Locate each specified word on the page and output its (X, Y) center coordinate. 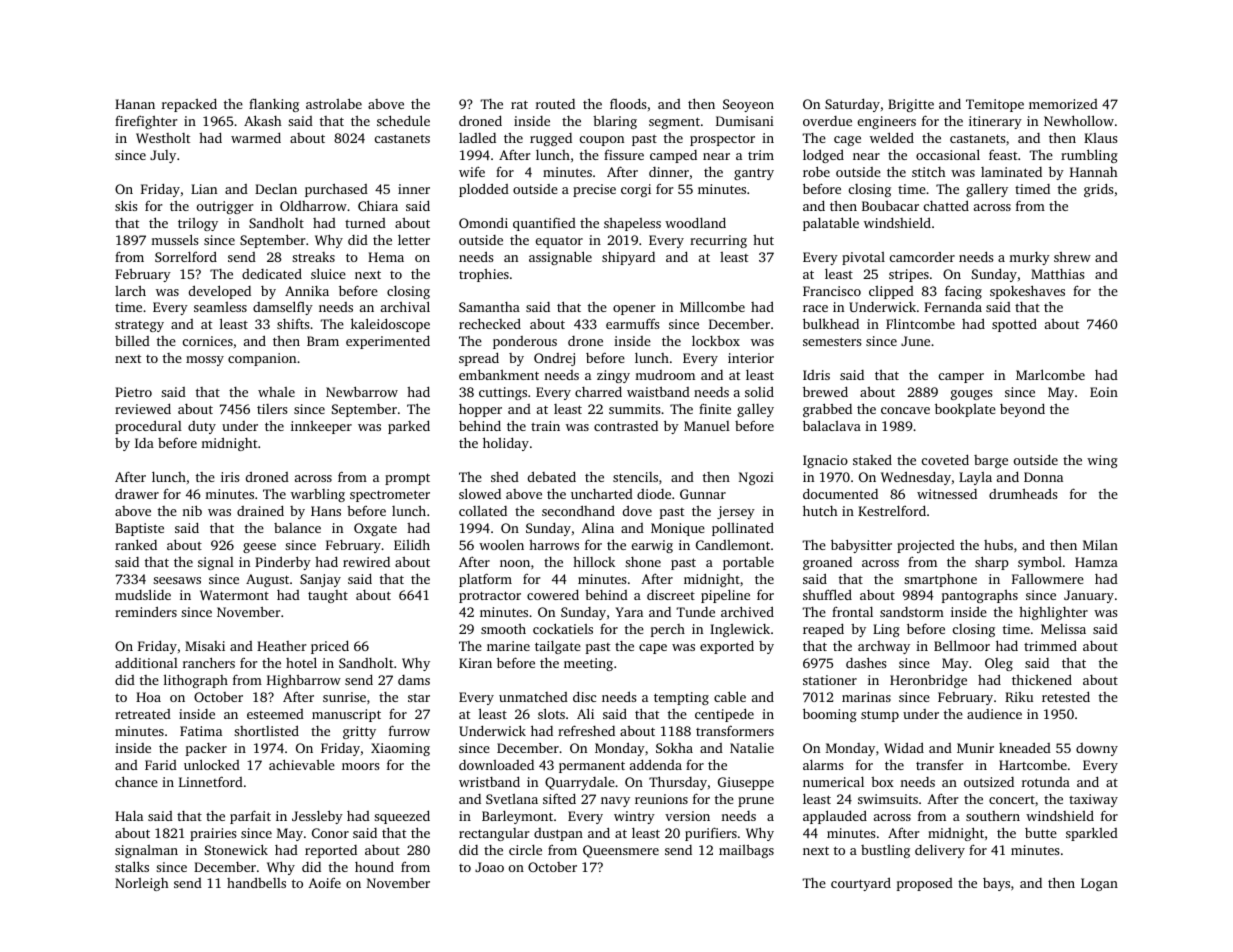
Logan (1099, 884)
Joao (489, 867)
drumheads (1023, 493)
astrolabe (334, 103)
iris (230, 477)
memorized (1063, 104)
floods (628, 103)
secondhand (578, 510)
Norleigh (142, 884)
